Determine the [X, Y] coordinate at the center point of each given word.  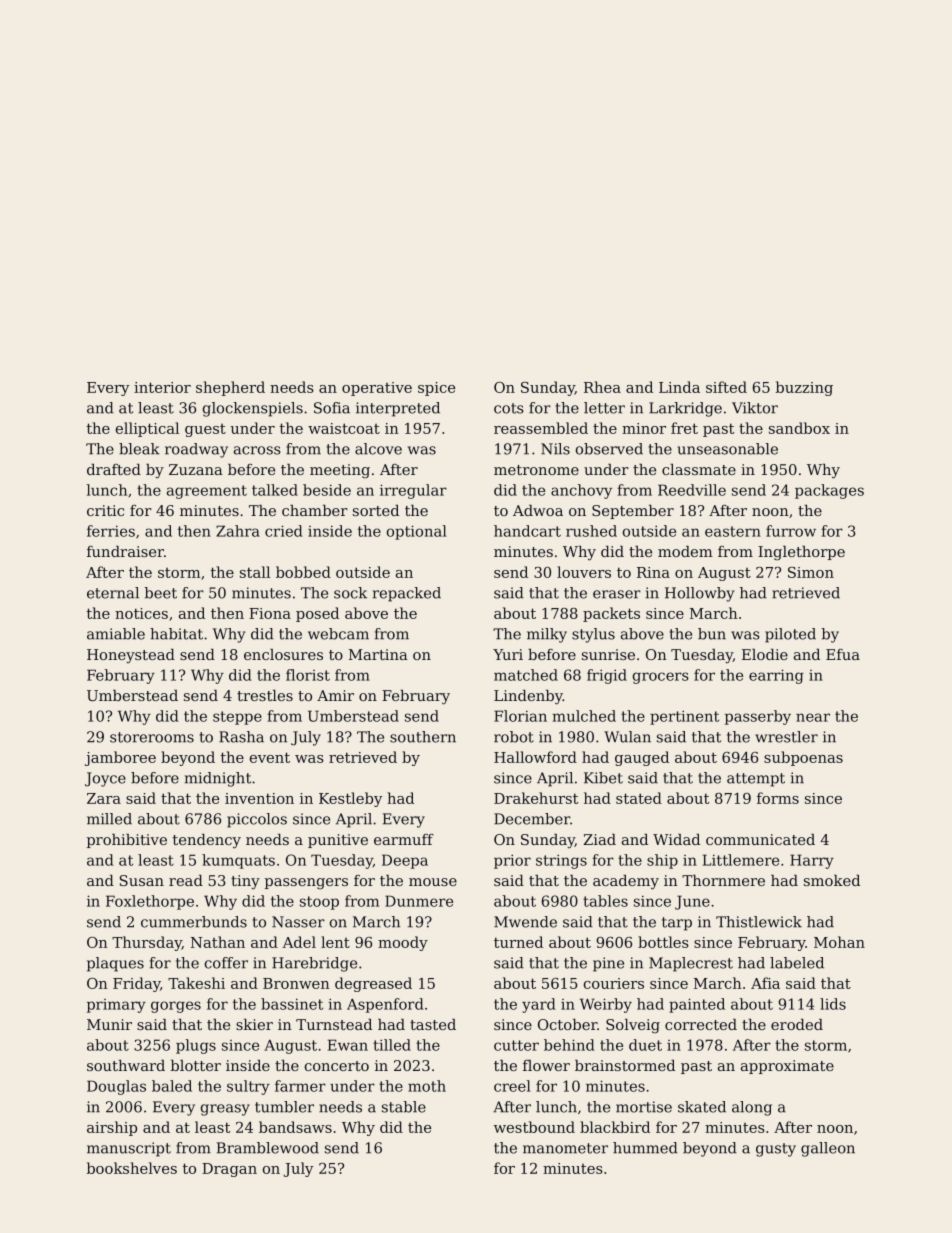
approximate [787, 1067]
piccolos [257, 820]
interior [162, 387]
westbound [534, 1127]
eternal [113, 593]
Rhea [602, 387]
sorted [376, 510]
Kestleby [350, 799]
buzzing [804, 388]
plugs [196, 1046]
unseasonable [727, 449]
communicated [760, 839]
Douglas [116, 1087]
